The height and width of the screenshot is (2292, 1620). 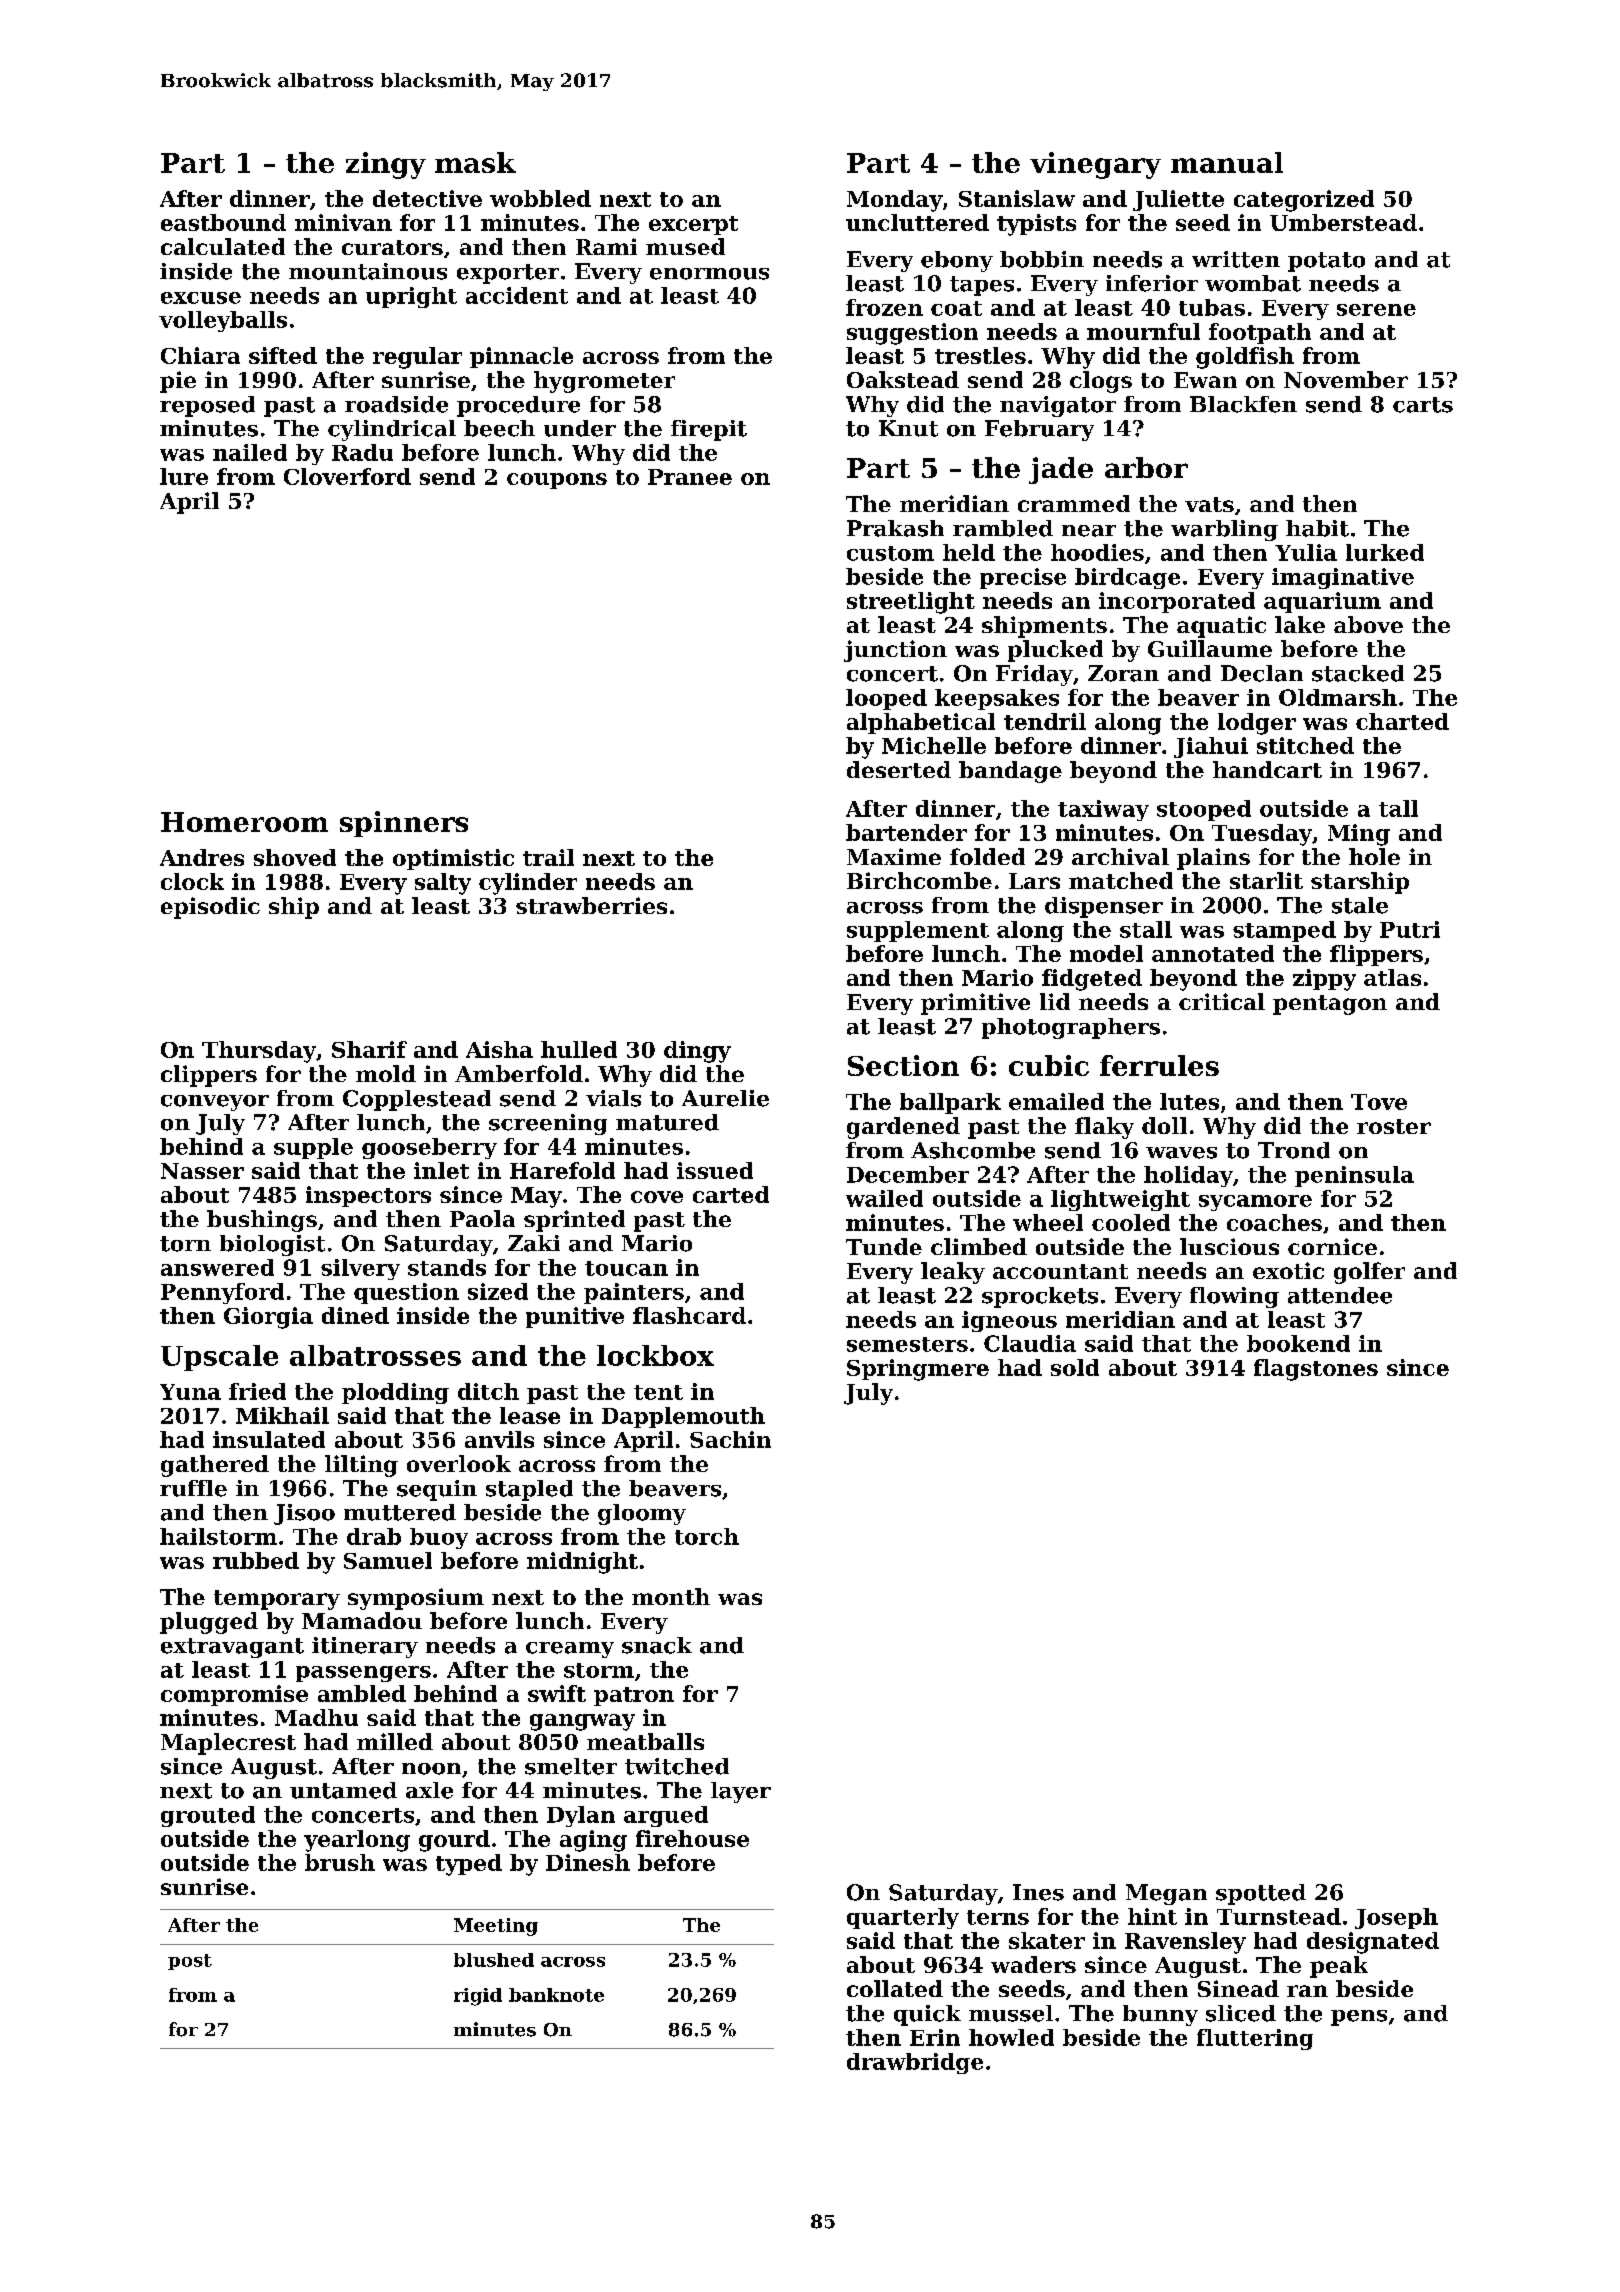 I want to click on Pranee, so click(x=690, y=477).
